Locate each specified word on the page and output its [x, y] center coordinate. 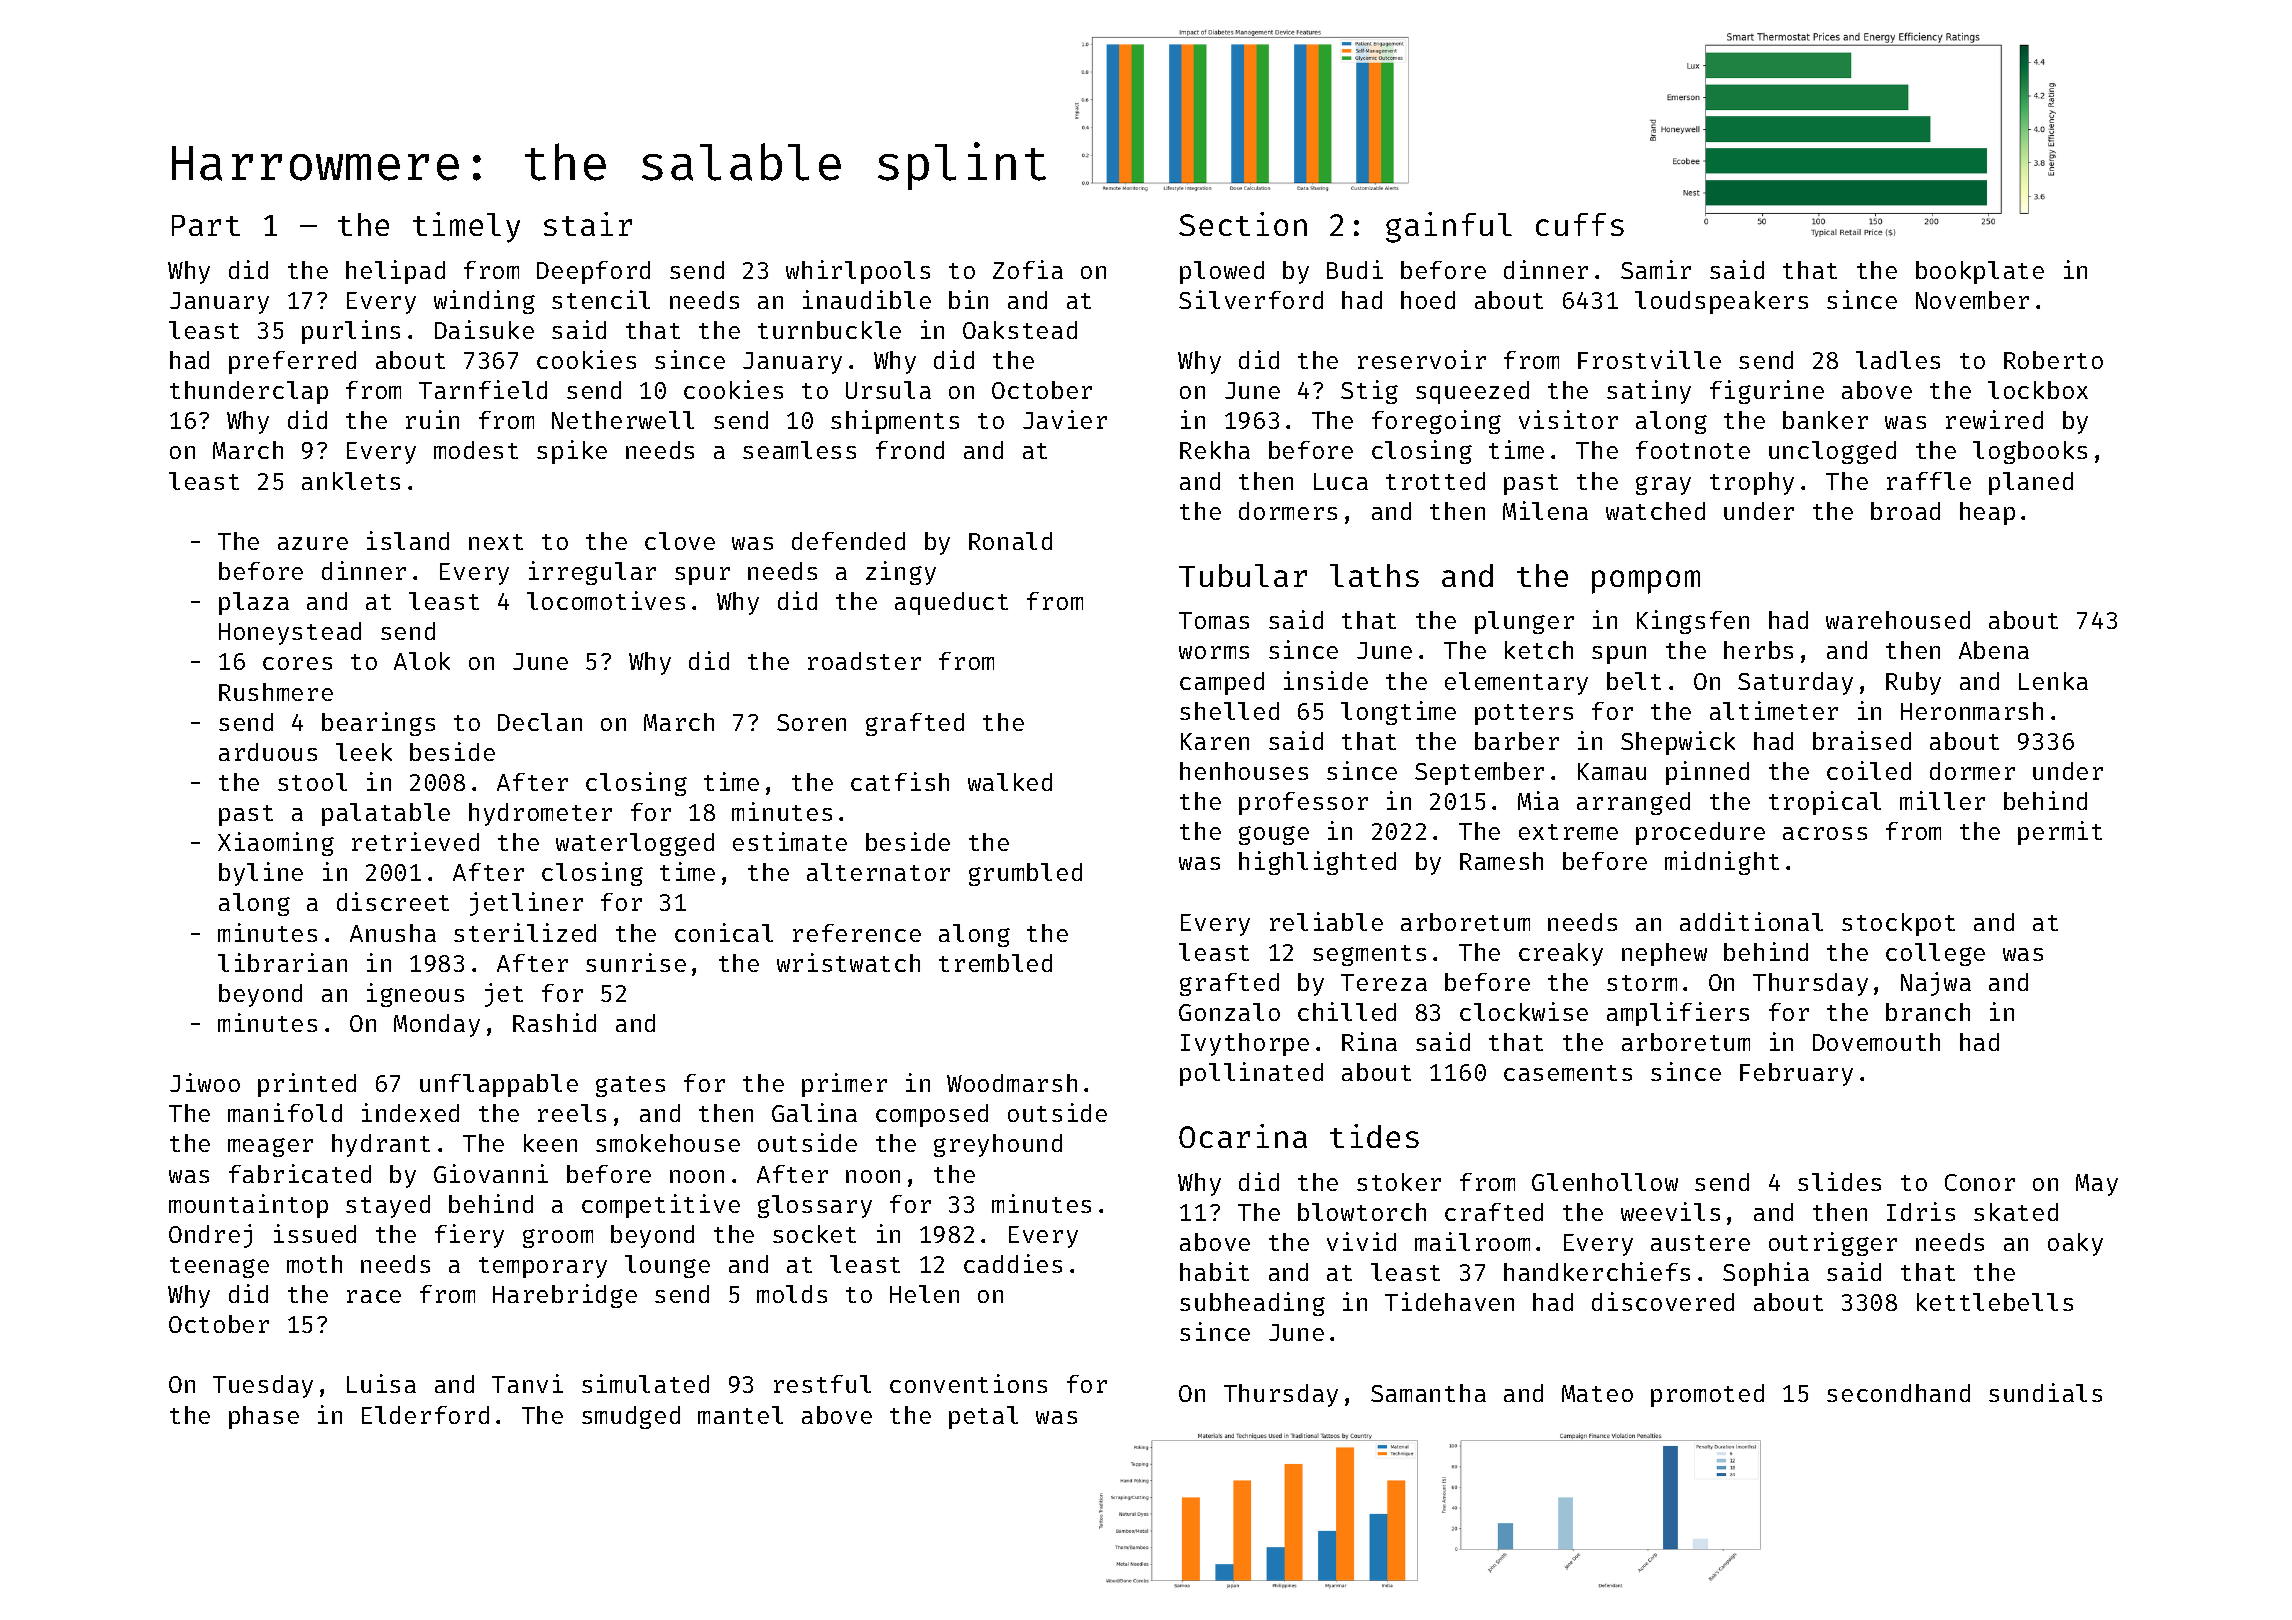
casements [1568, 1073]
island [408, 540]
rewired [1994, 419]
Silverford [1251, 299]
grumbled [1025, 874]
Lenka [2053, 681]
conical [724, 932]
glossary [815, 1206]
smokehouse [668, 1143]
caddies [1013, 1263]
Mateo [1597, 1393]
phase [264, 1417]
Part [206, 225]
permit [2060, 833]
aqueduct [951, 603]
